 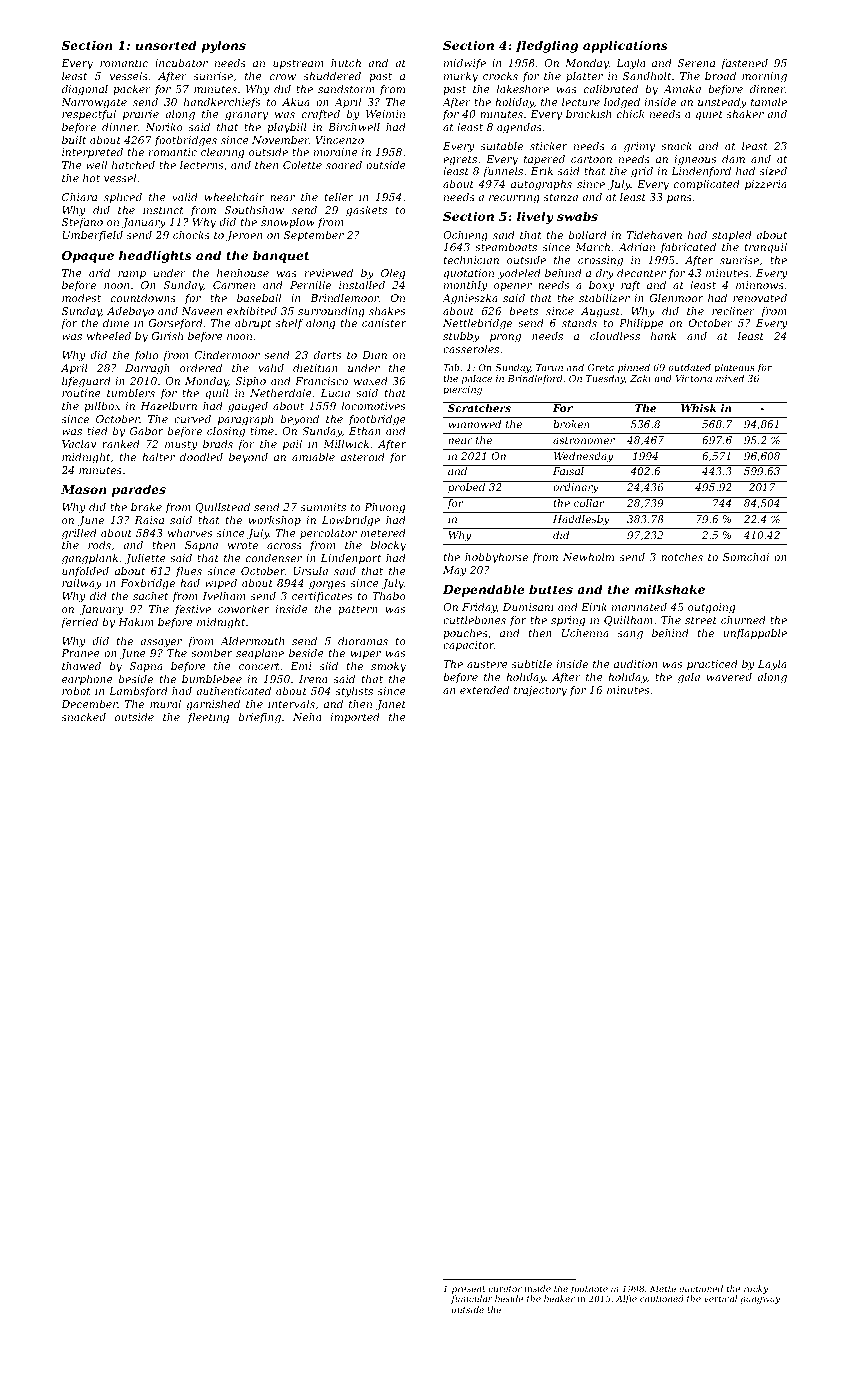 I want to click on unsorted, so click(x=166, y=45).
